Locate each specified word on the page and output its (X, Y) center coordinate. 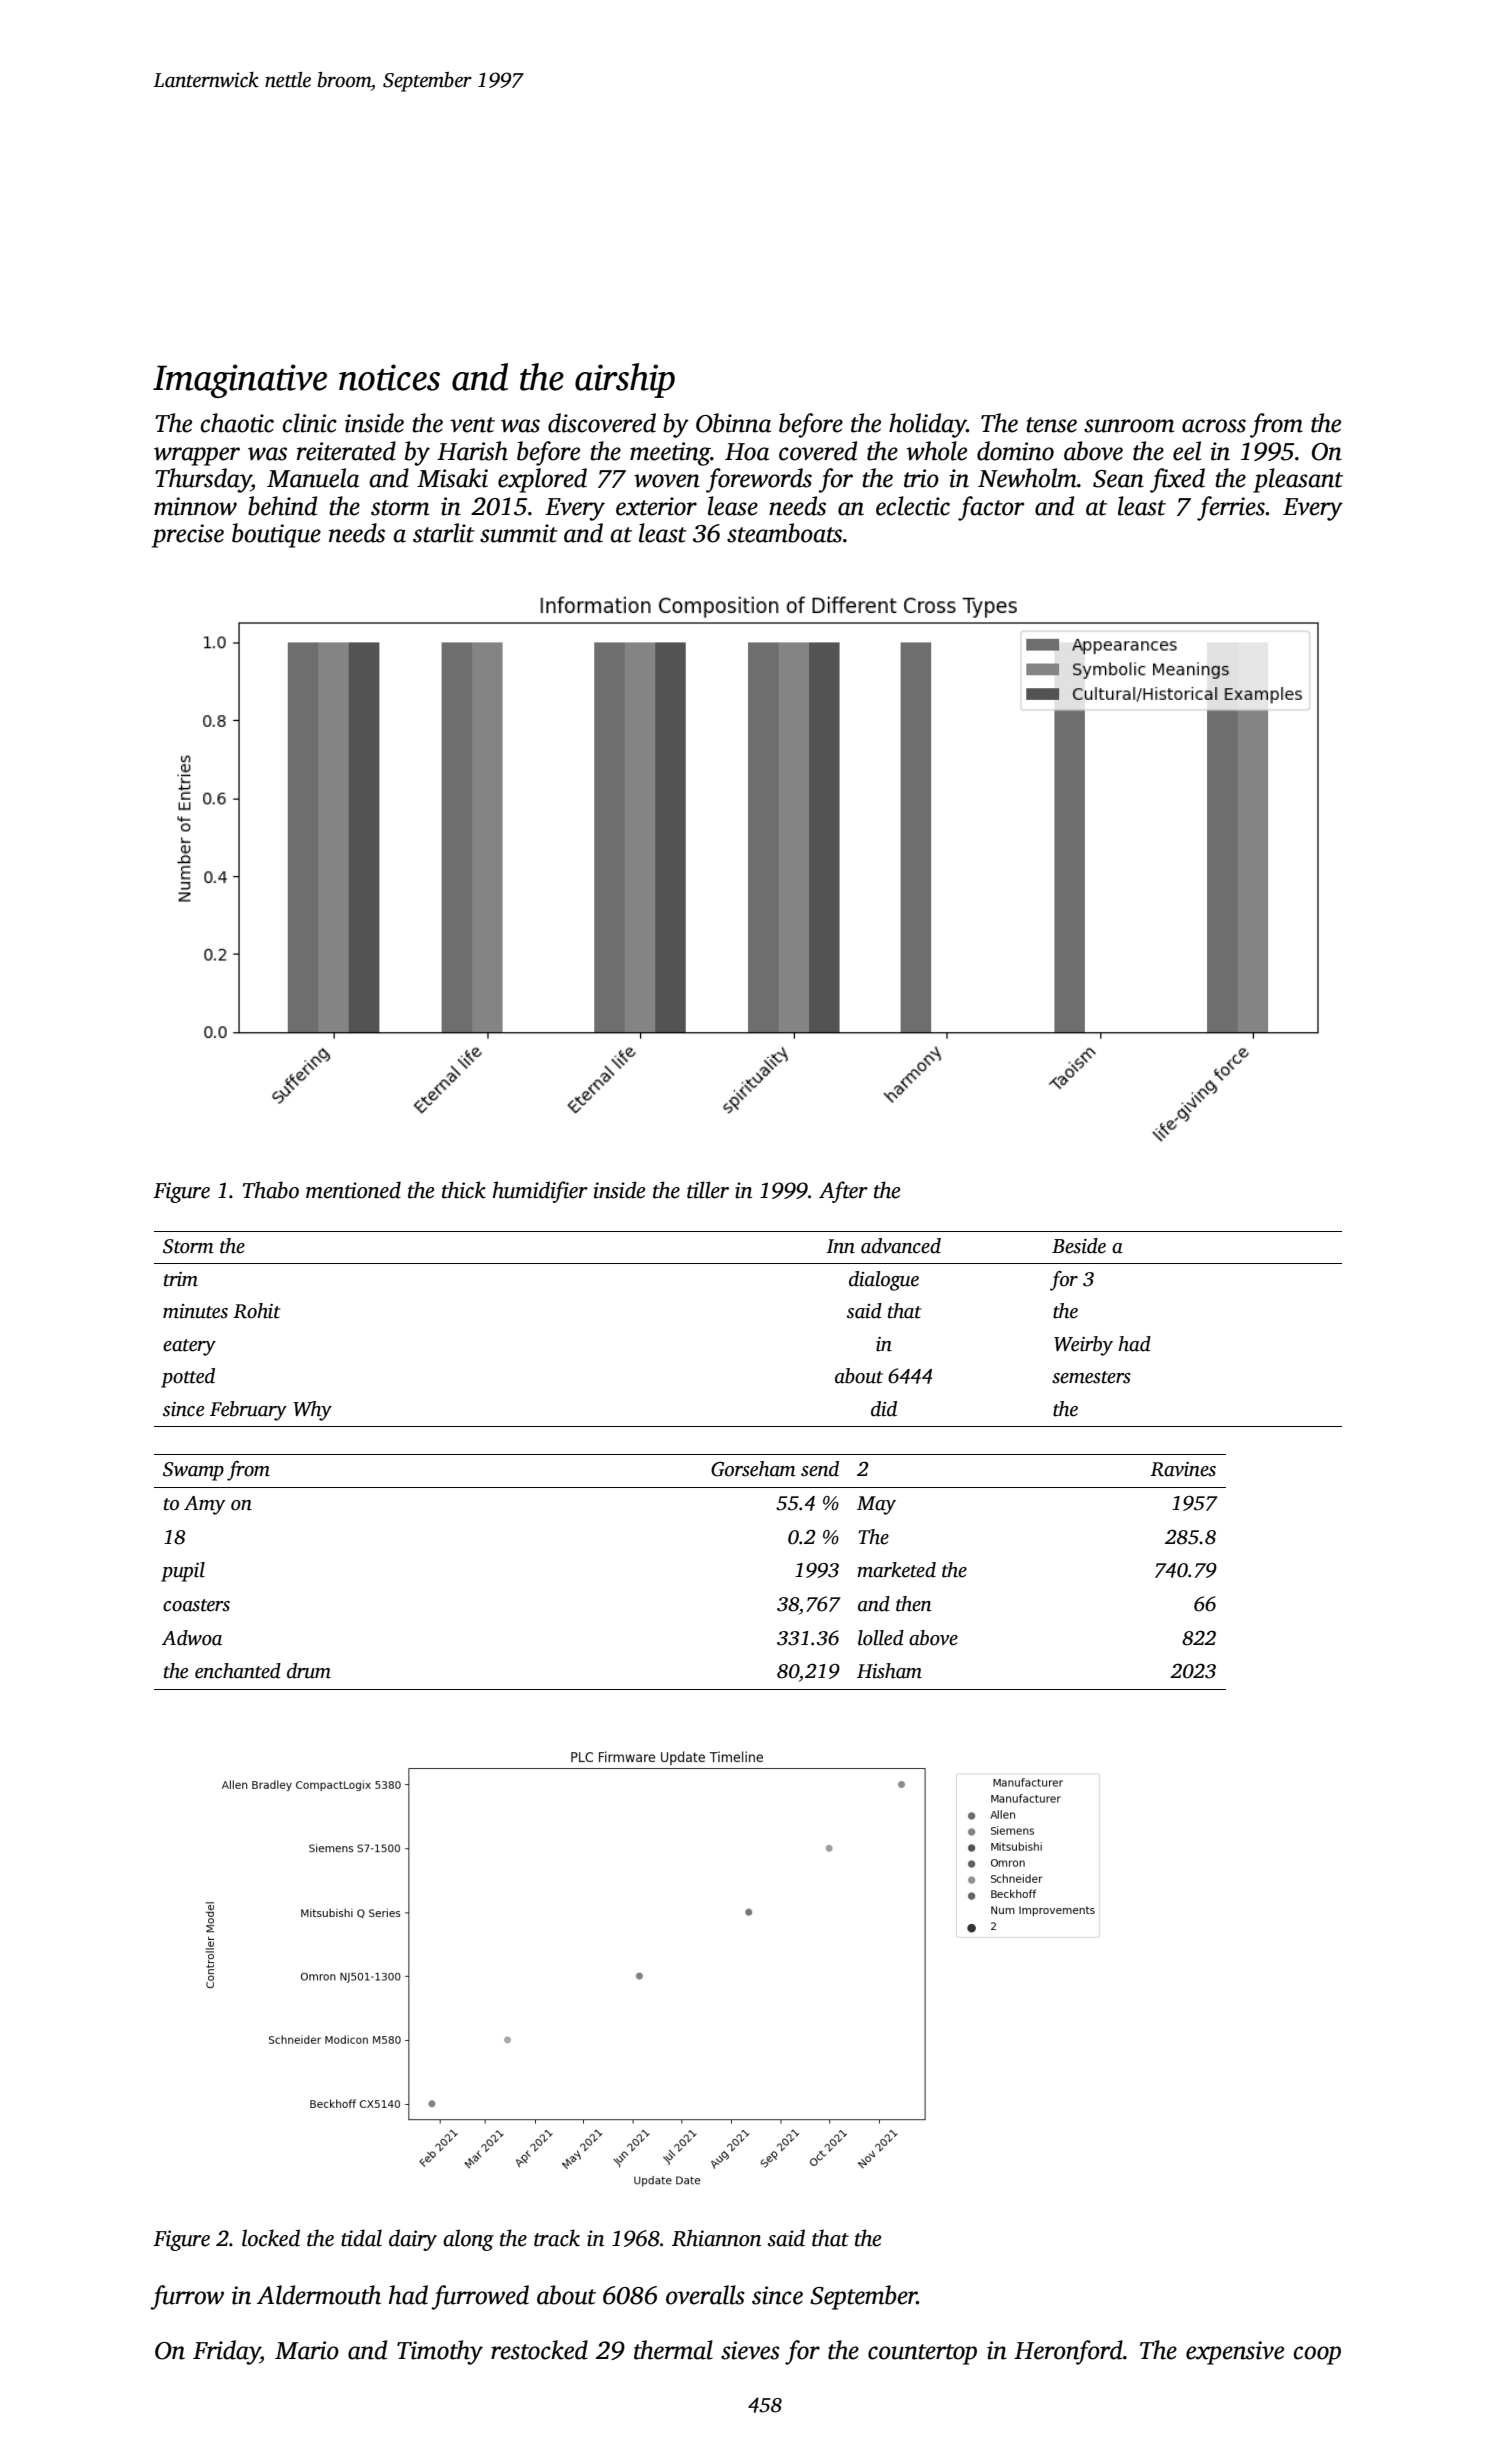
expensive (1235, 2353)
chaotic (237, 423)
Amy (204, 1505)
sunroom (1129, 426)
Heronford (1068, 2352)
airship (625, 380)
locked (271, 2238)
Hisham (889, 1671)
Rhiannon (716, 2238)
